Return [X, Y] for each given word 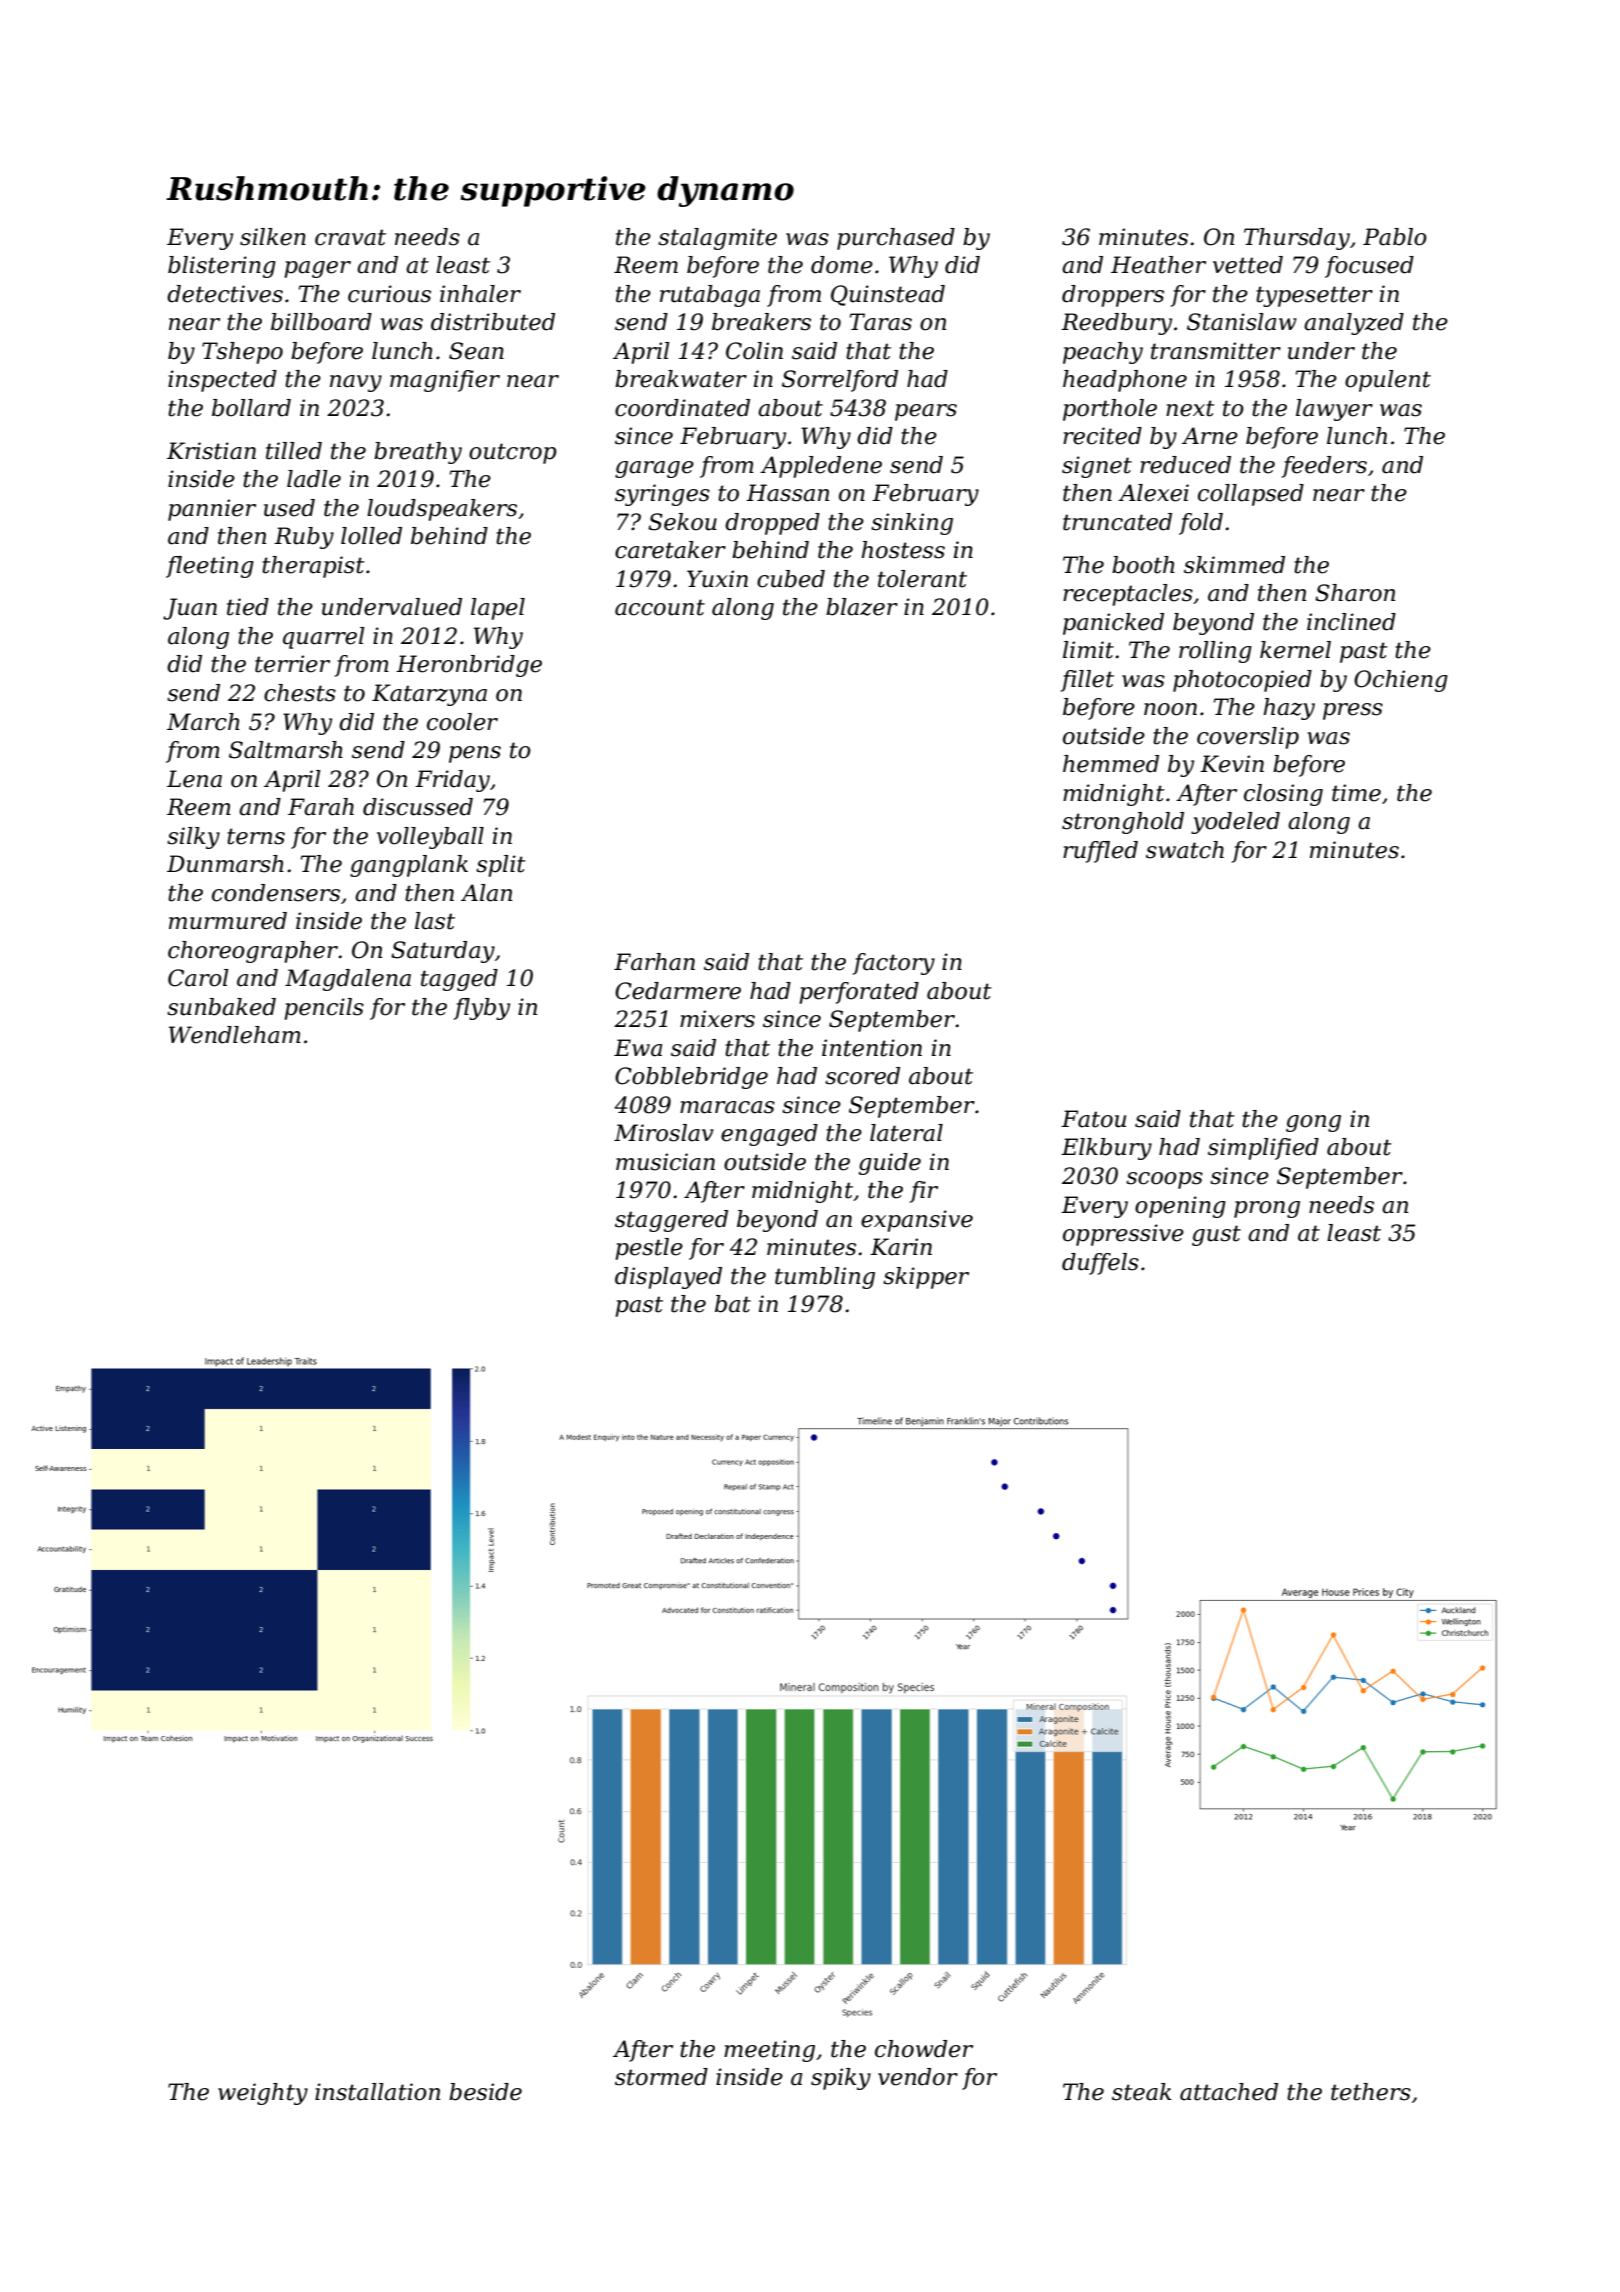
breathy [418, 453]
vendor [918, 2077]
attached [1229, 2092]
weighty [263, 2094]
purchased [896, 239]
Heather [1158, 265]
